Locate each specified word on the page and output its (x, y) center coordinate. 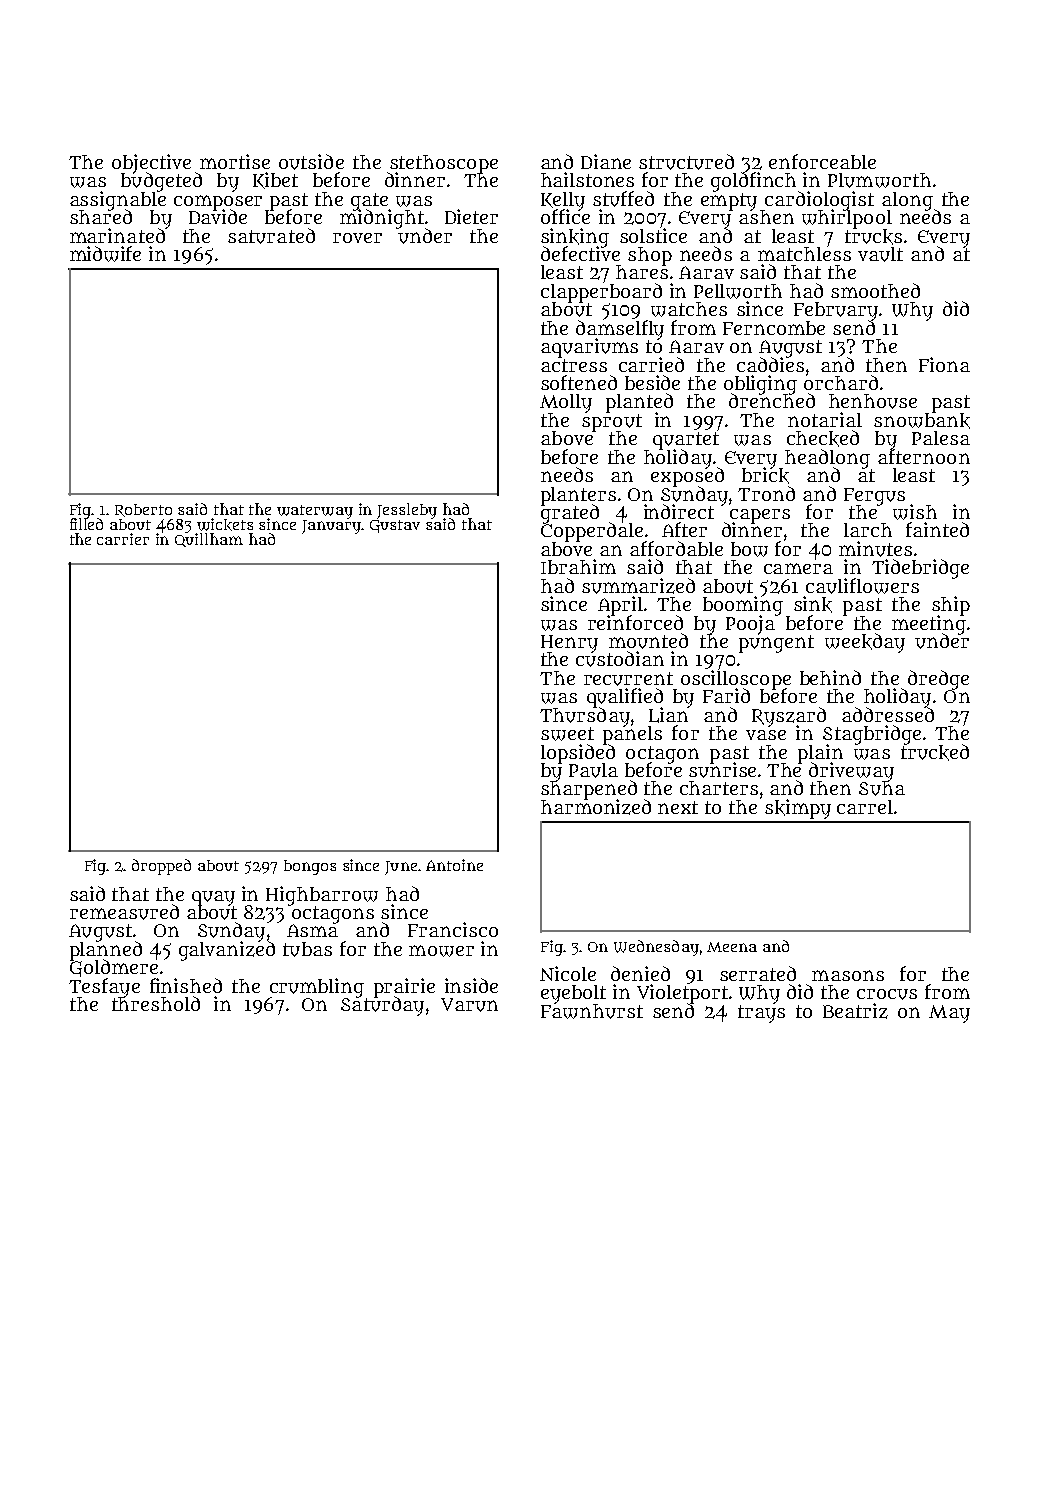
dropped (161, 867)
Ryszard (789, 716)
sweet (567, 734)
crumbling (317, 987)
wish (915, 512)
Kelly (563, 201)
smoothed (875, 290)
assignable (118, 200)
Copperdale (592, 532)
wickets (225, 524)
